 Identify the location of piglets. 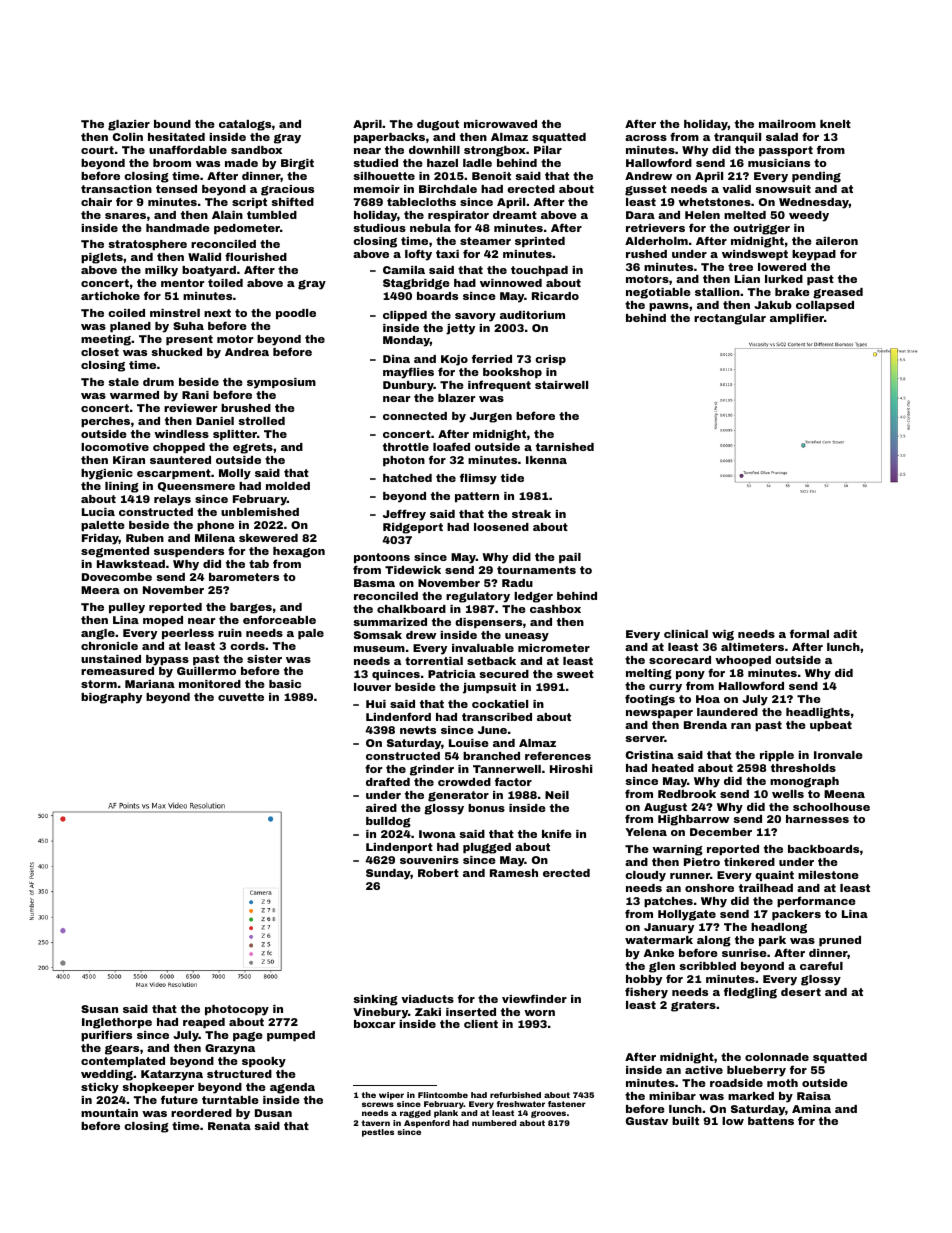
(102, 258).
